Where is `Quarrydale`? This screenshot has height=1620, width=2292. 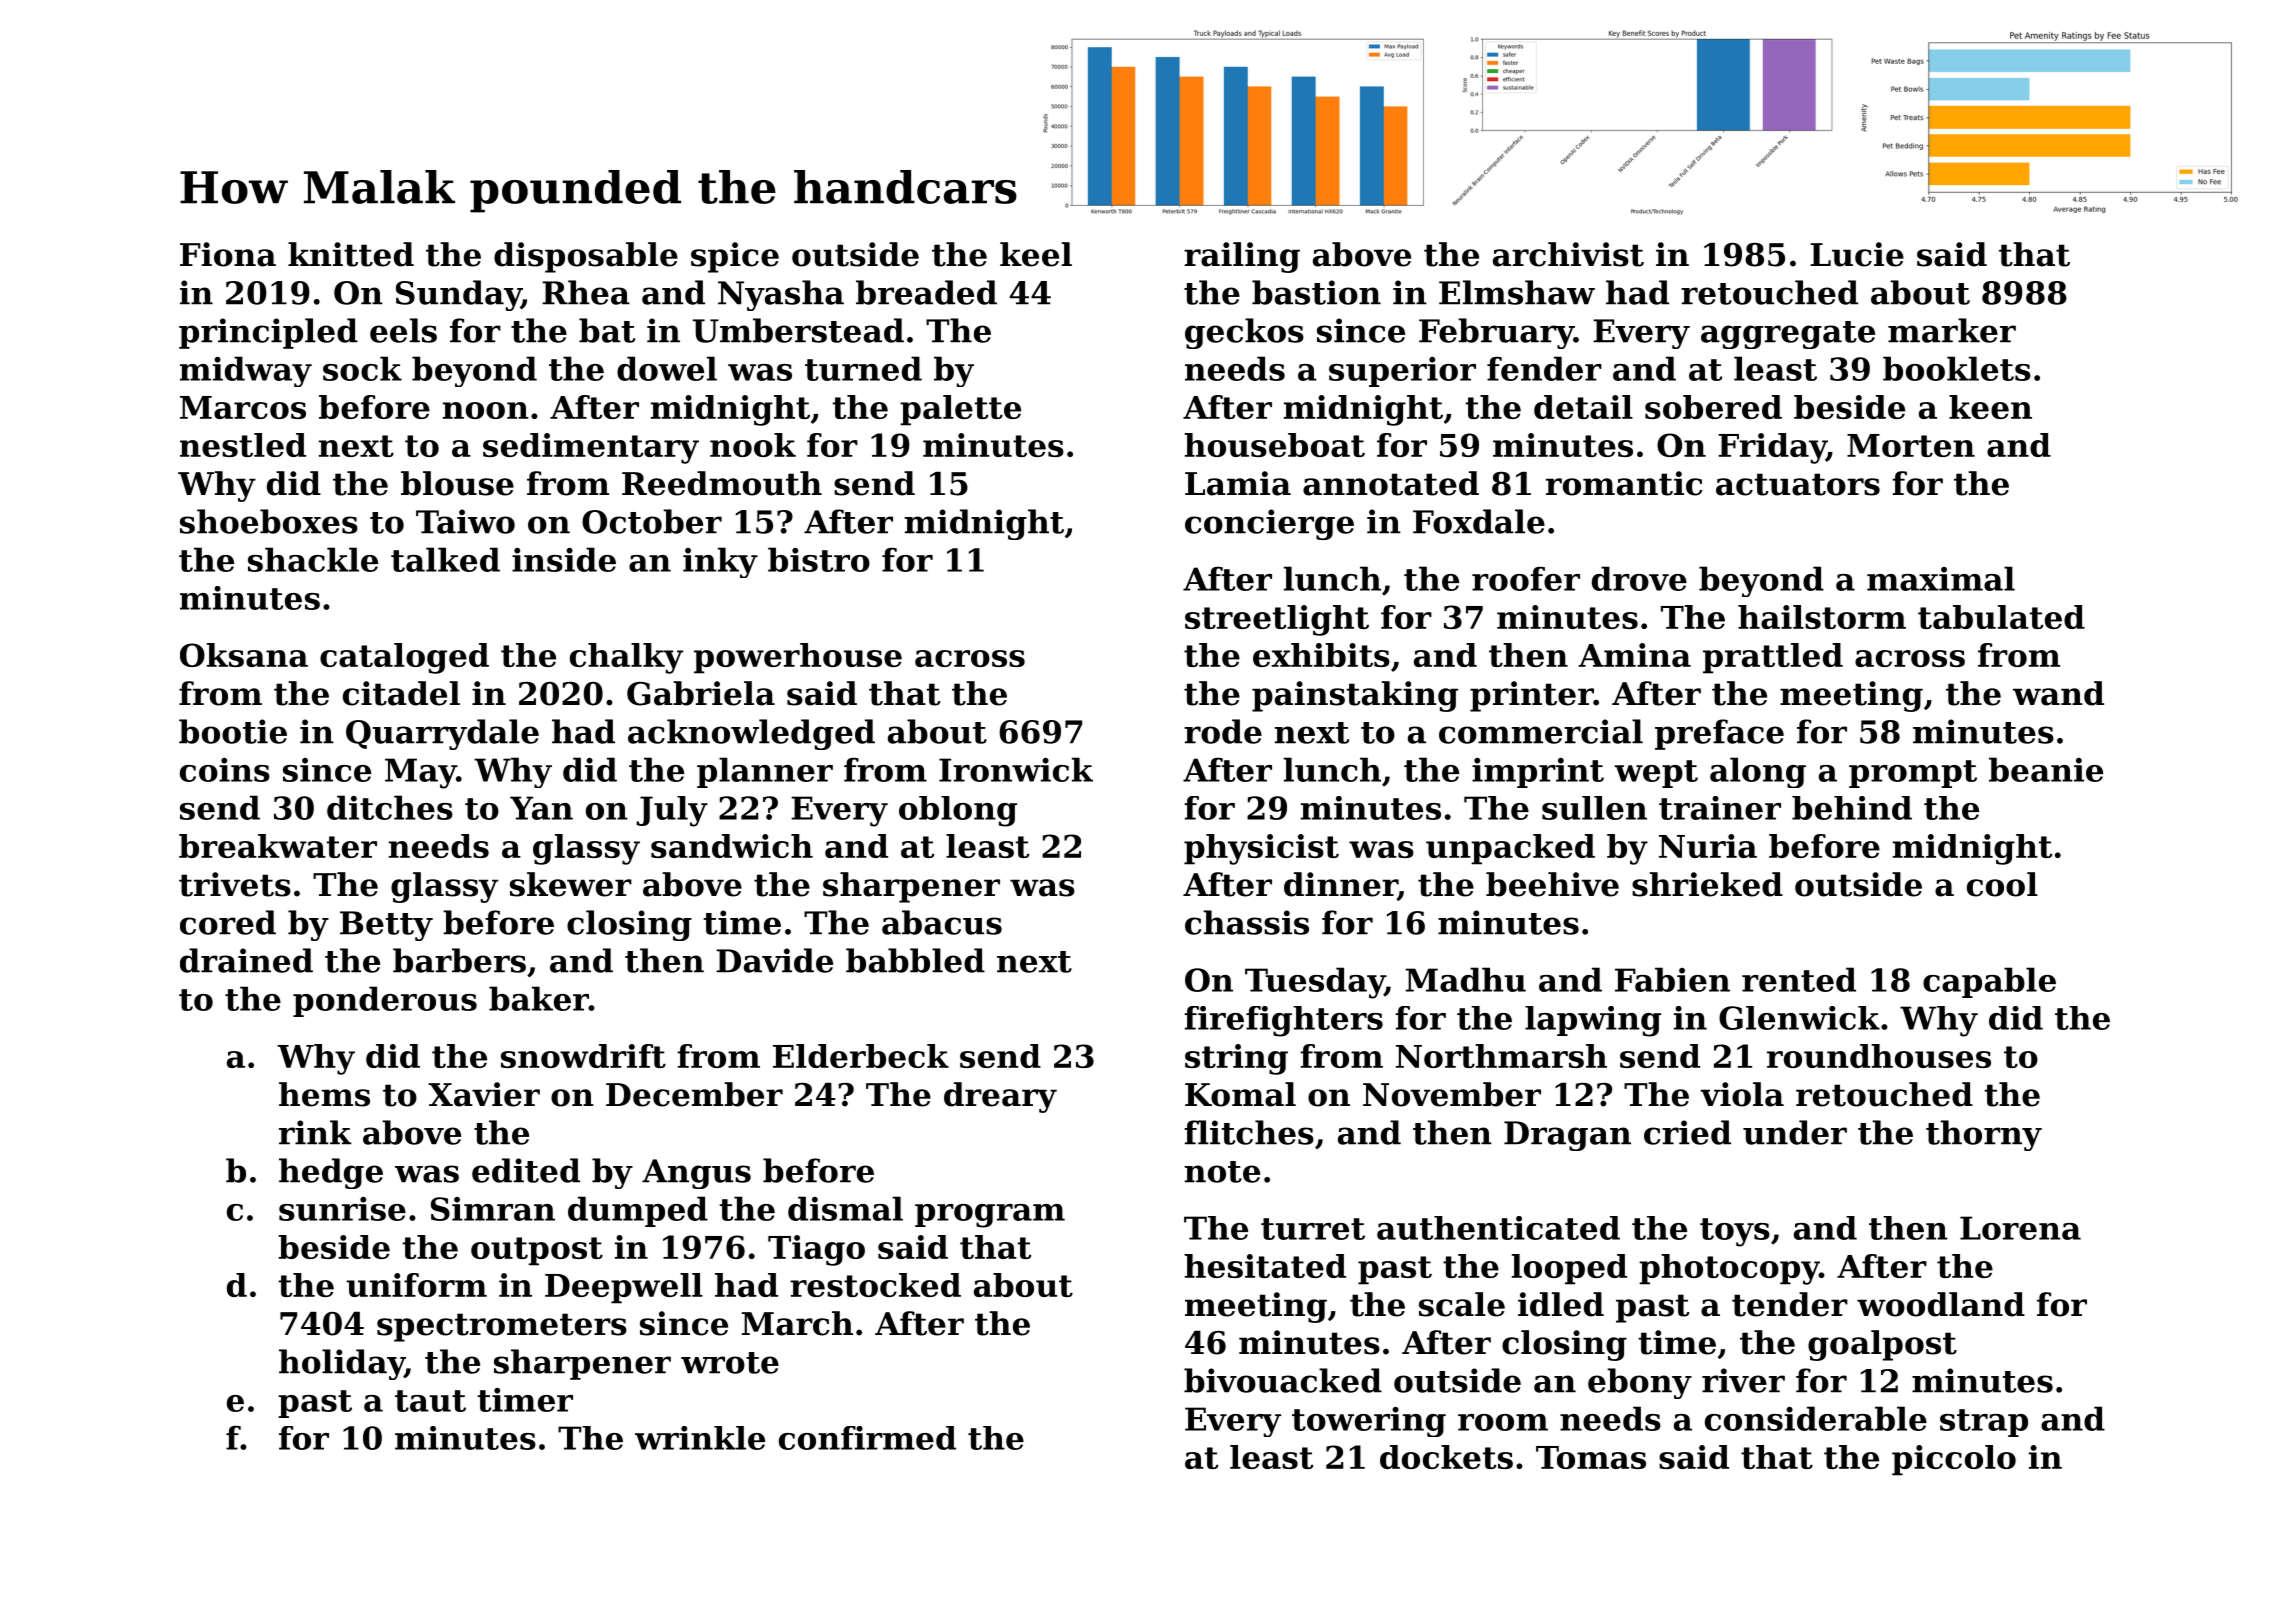
Quarrydale is located at coordinates (442, 734).
